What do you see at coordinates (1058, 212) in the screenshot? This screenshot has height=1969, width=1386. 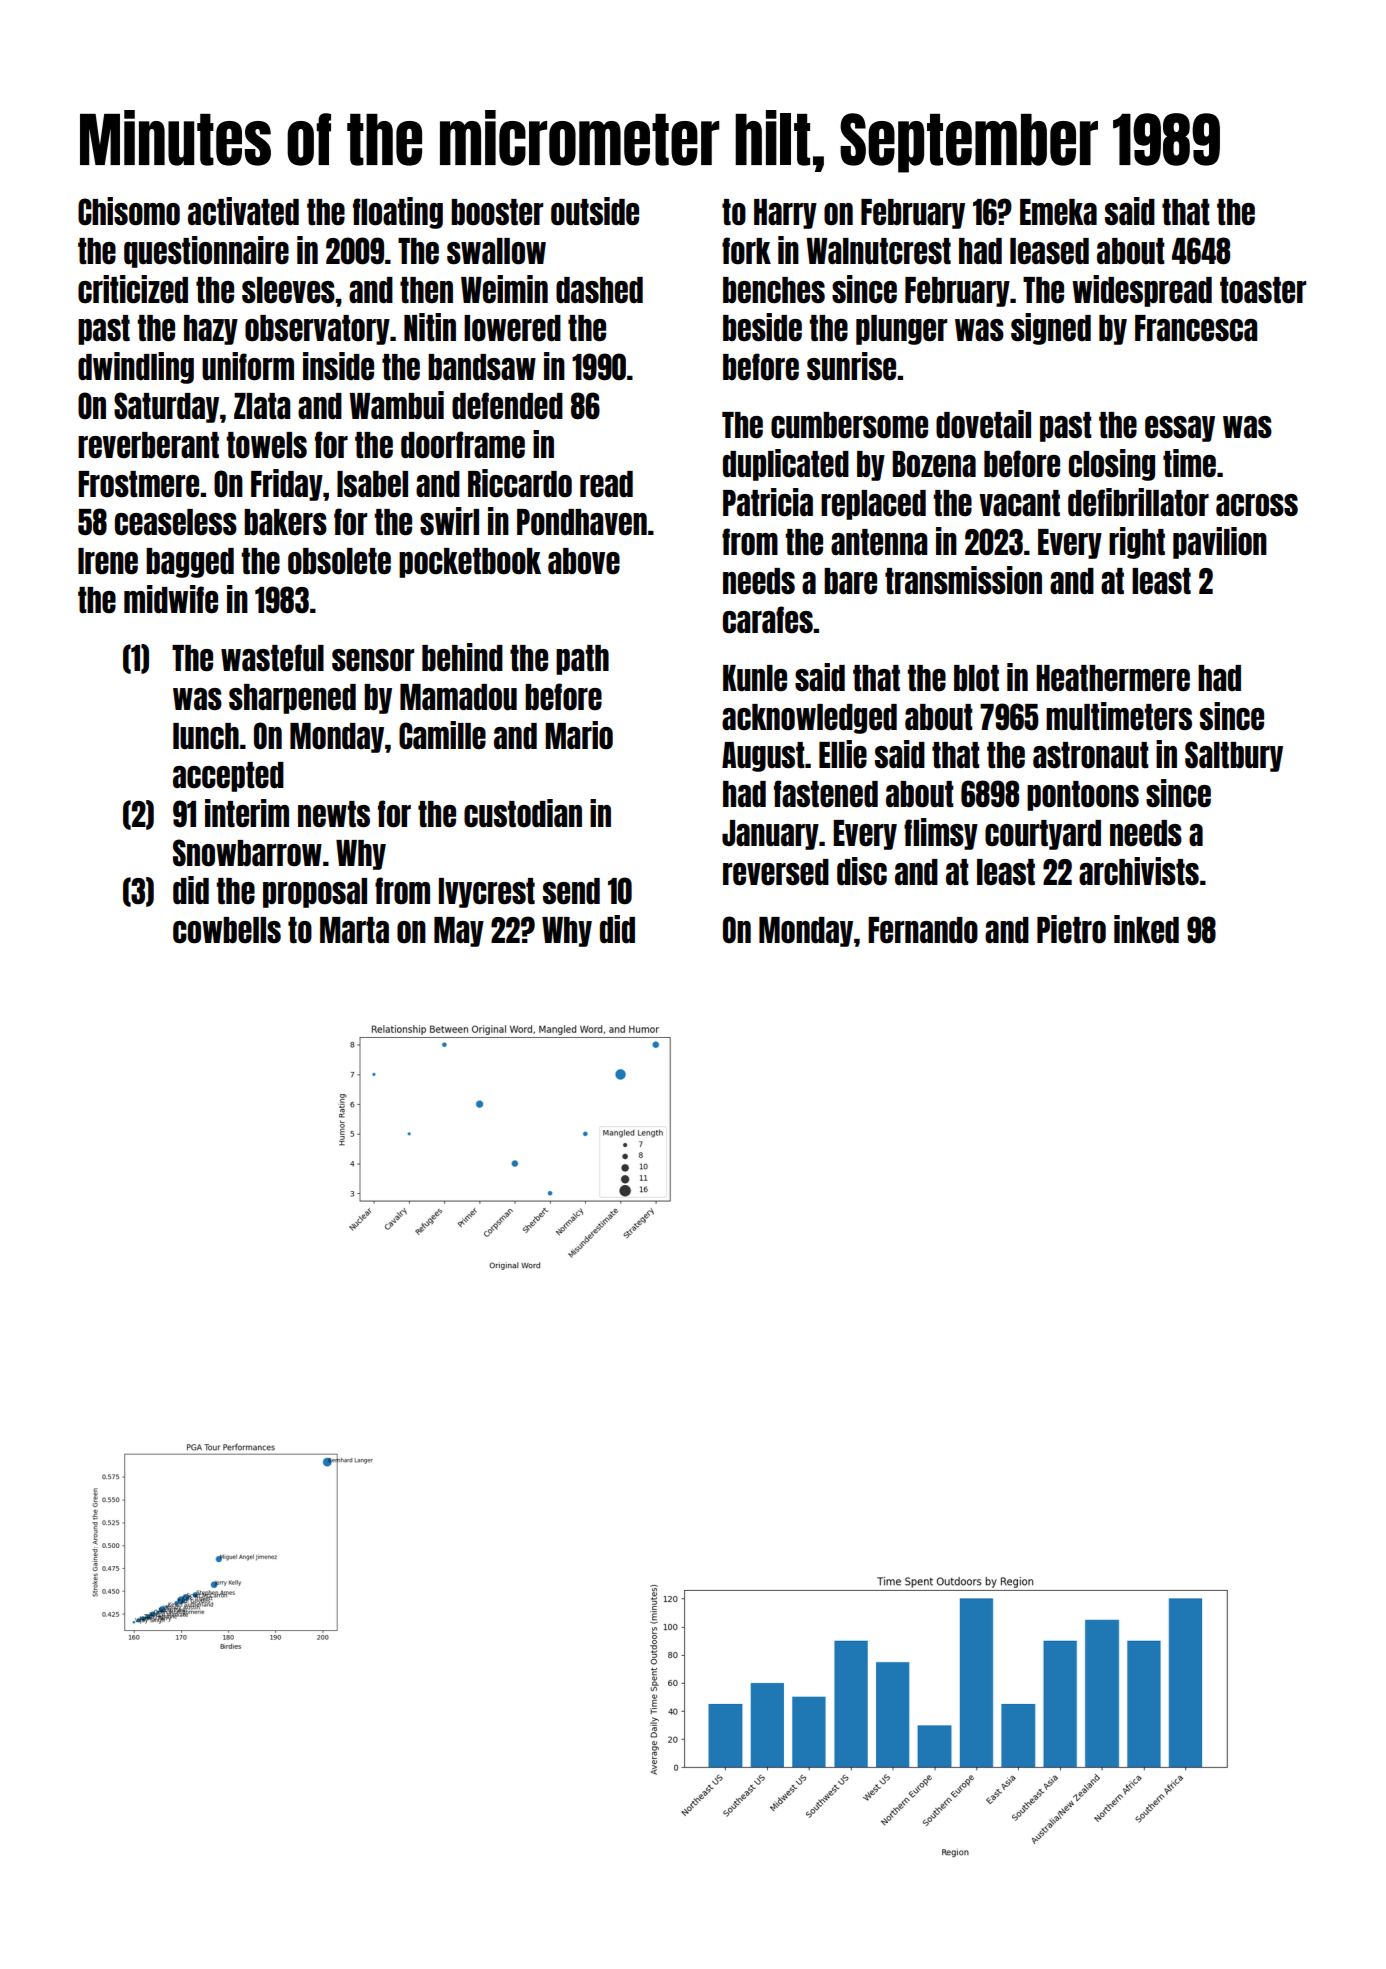 I see `Emeka` at bounding box center [1058, 212].
